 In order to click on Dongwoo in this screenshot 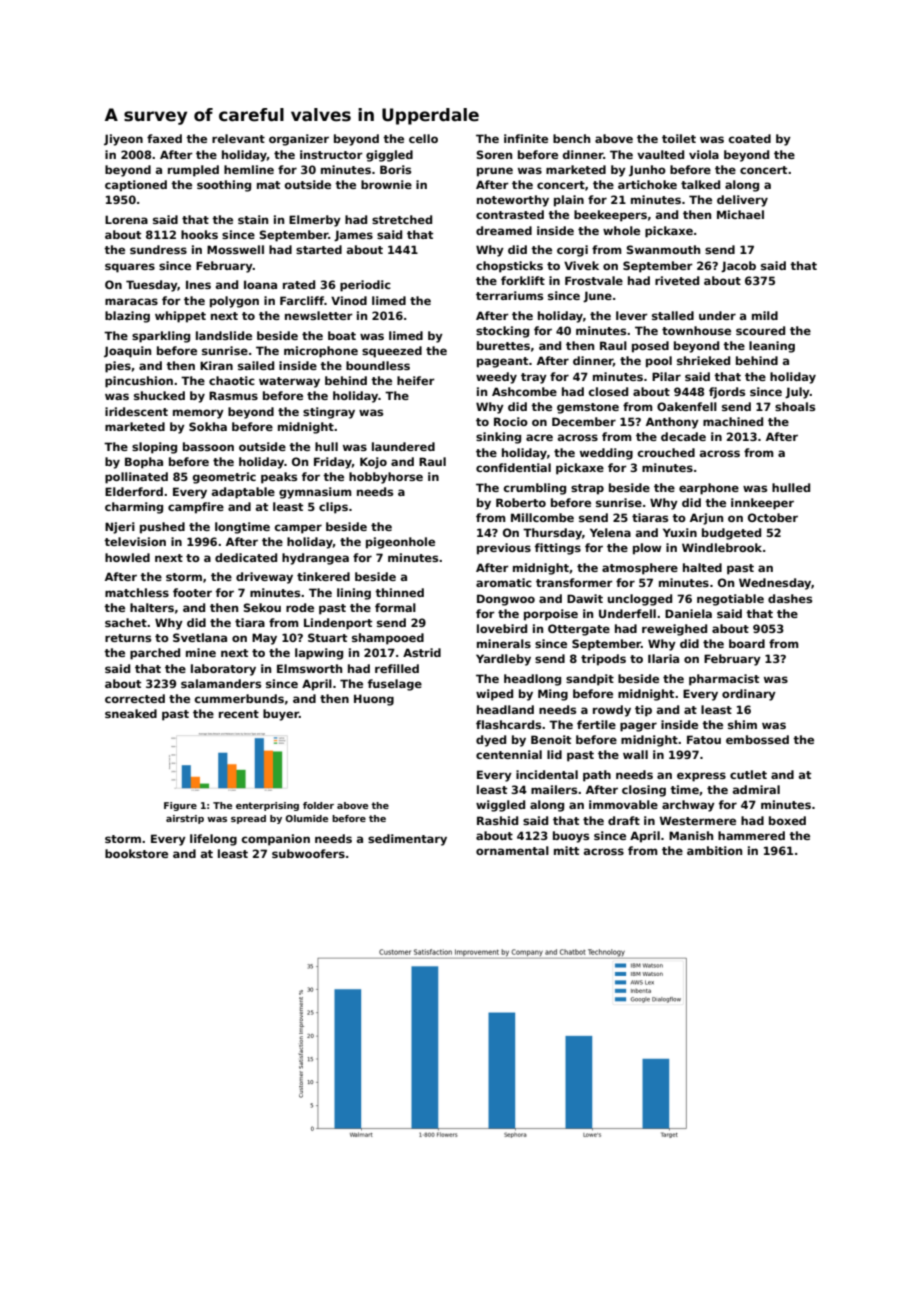, I will do `click(506, 600)`.
